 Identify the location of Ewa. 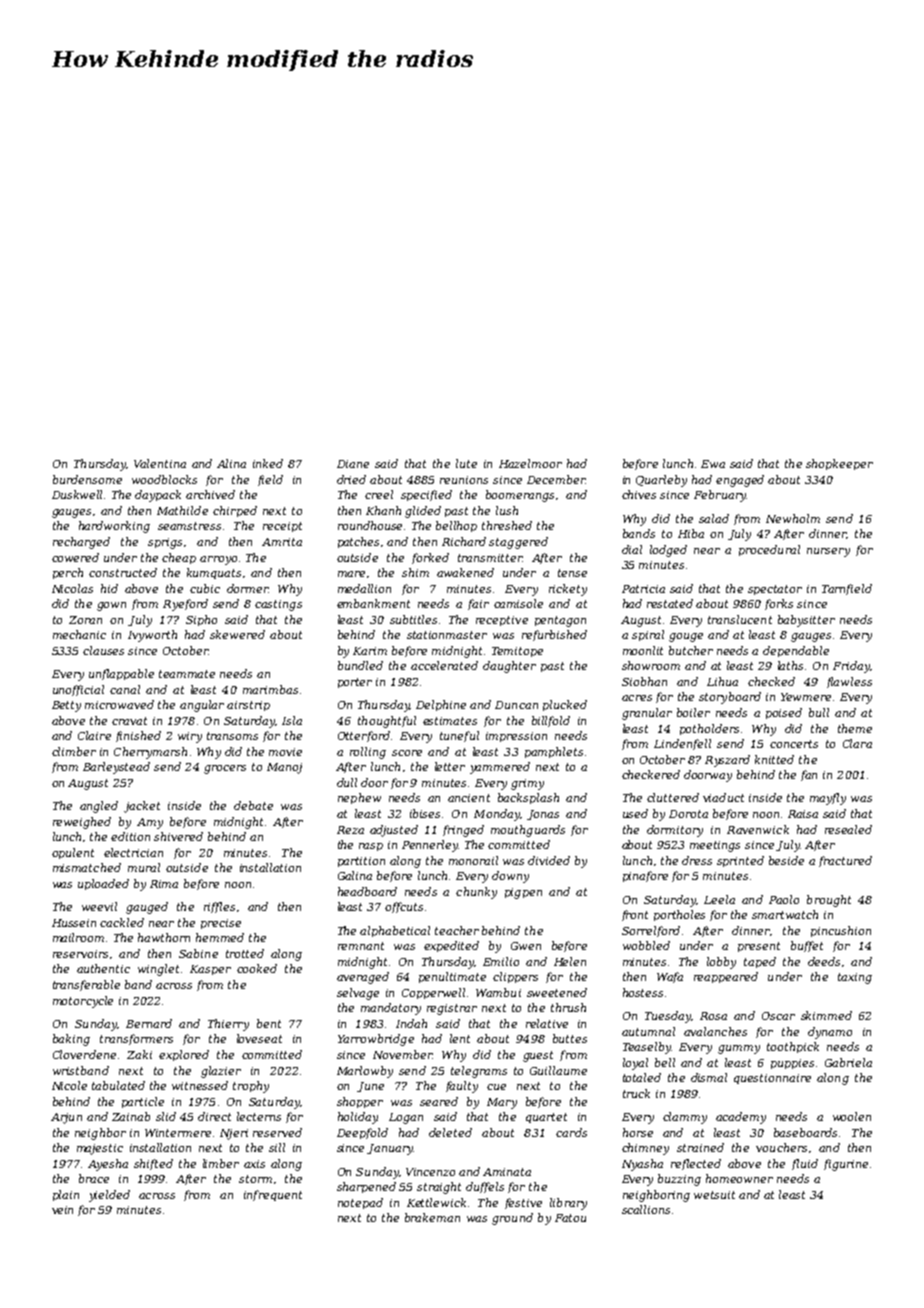
(713, 464).
